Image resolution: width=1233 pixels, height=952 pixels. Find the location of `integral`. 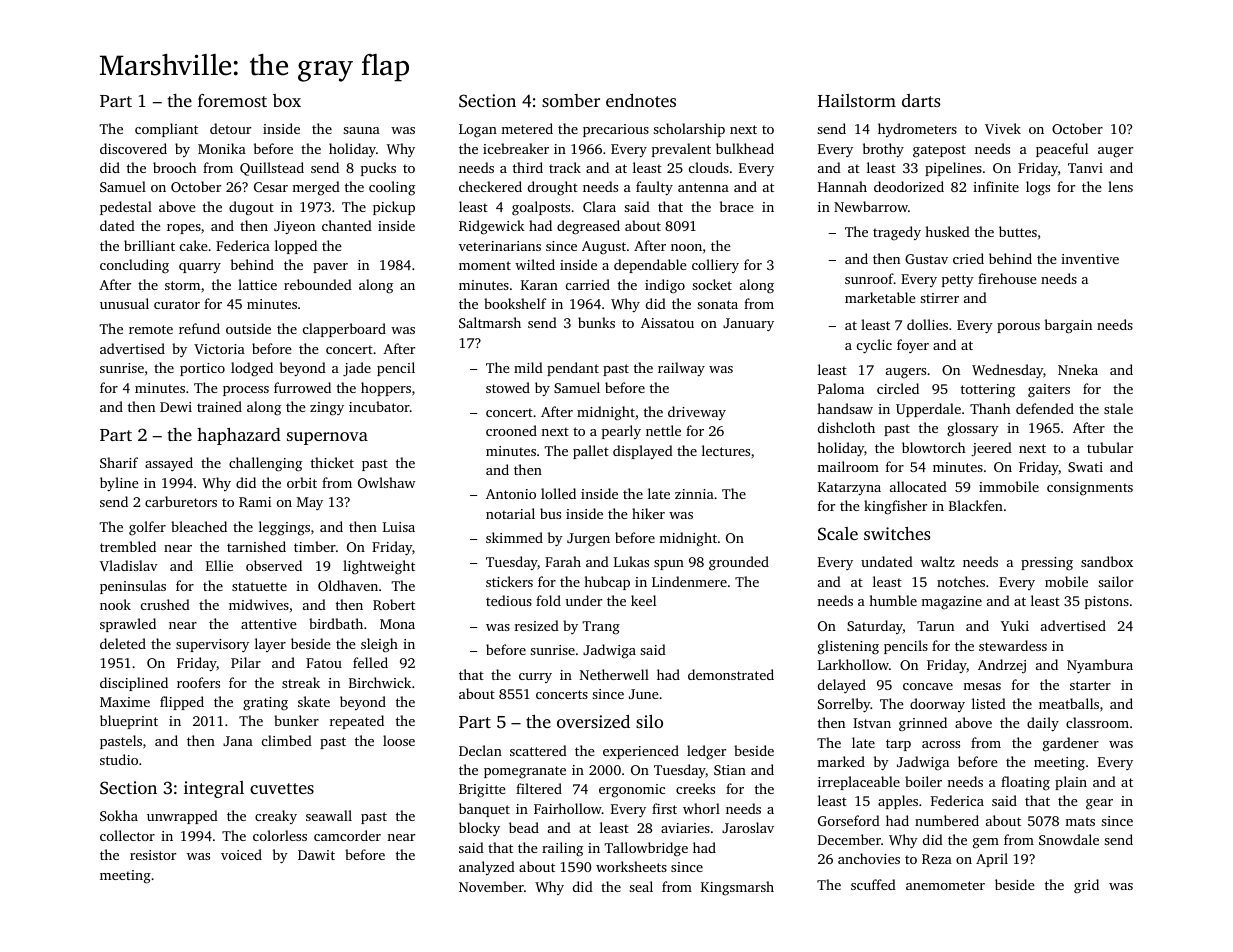

integral is located at coordinates (214, 789).
